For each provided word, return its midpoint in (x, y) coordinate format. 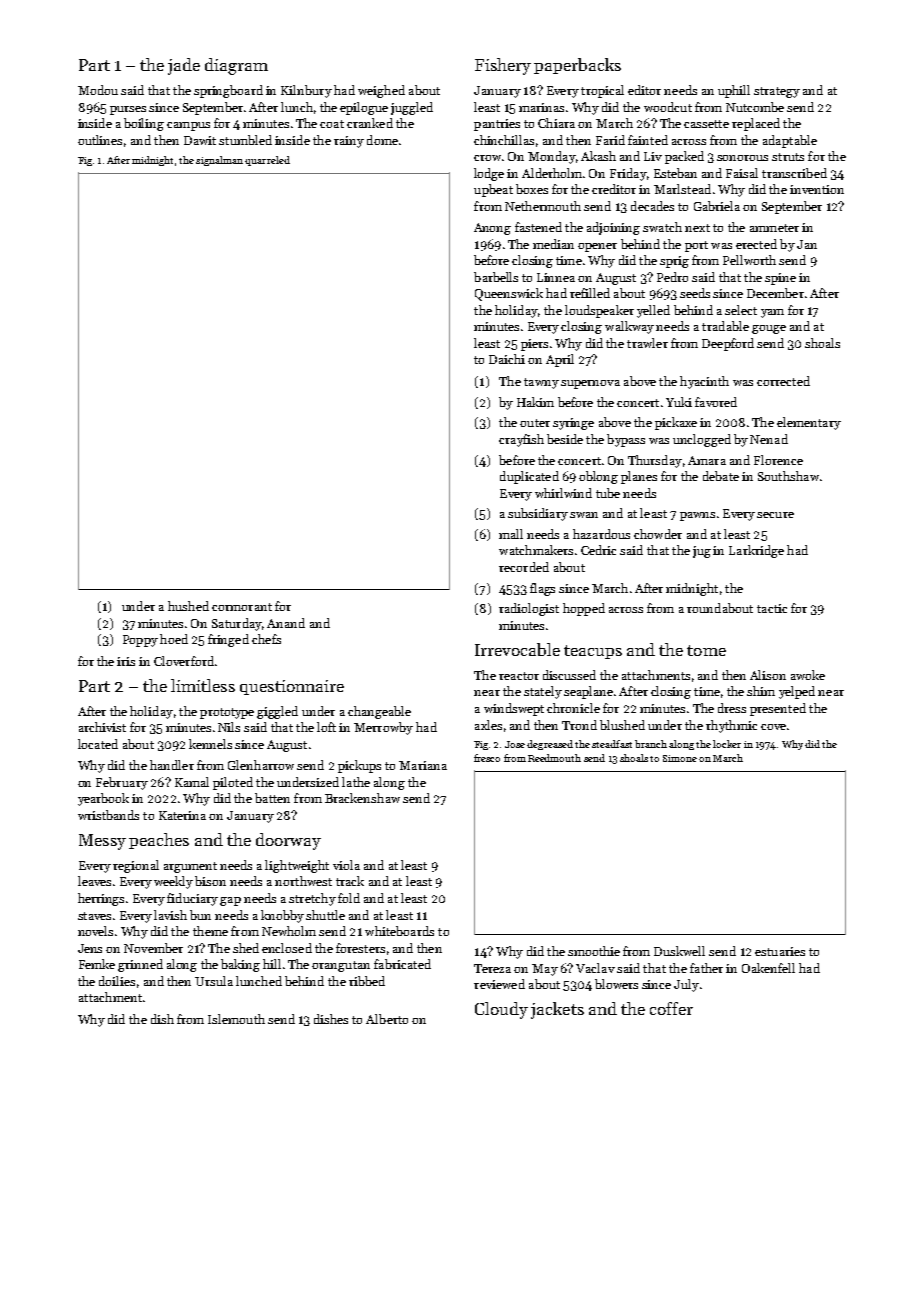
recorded (524, 567)
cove (773, 727)
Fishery (503, 66)
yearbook (103, 799)
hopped (584, 609)
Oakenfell (768, 968)
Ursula (214, 981)
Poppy (140, 641)
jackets (557, 1010)
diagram (236, 66)
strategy (777, 92)
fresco (487, 758)
